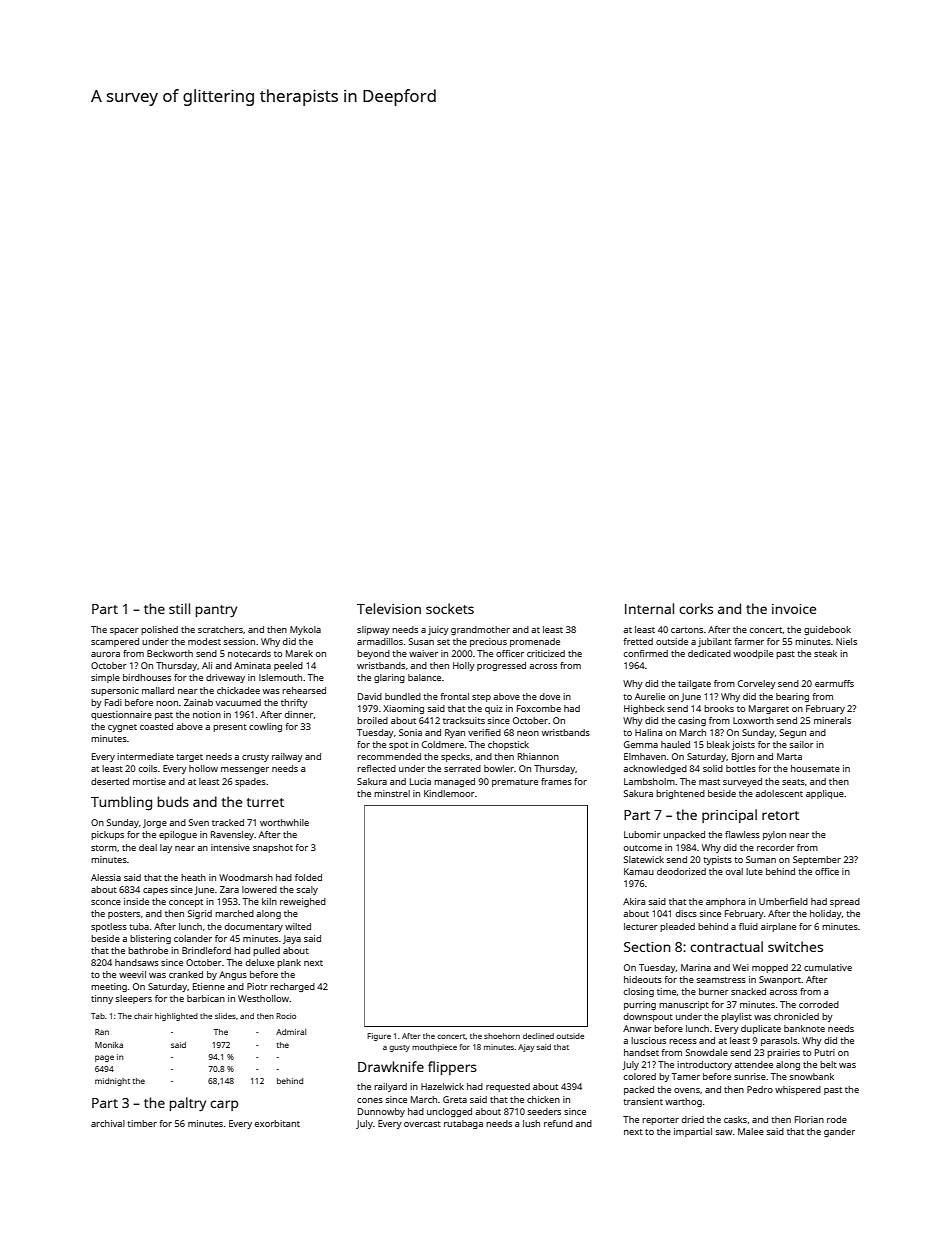 Image resolution: width=952 pixels, height=1233 pixels. What do you see at coordinates (372, 720) in the document?
I see `broiled` at bounding box center [372, 720].
